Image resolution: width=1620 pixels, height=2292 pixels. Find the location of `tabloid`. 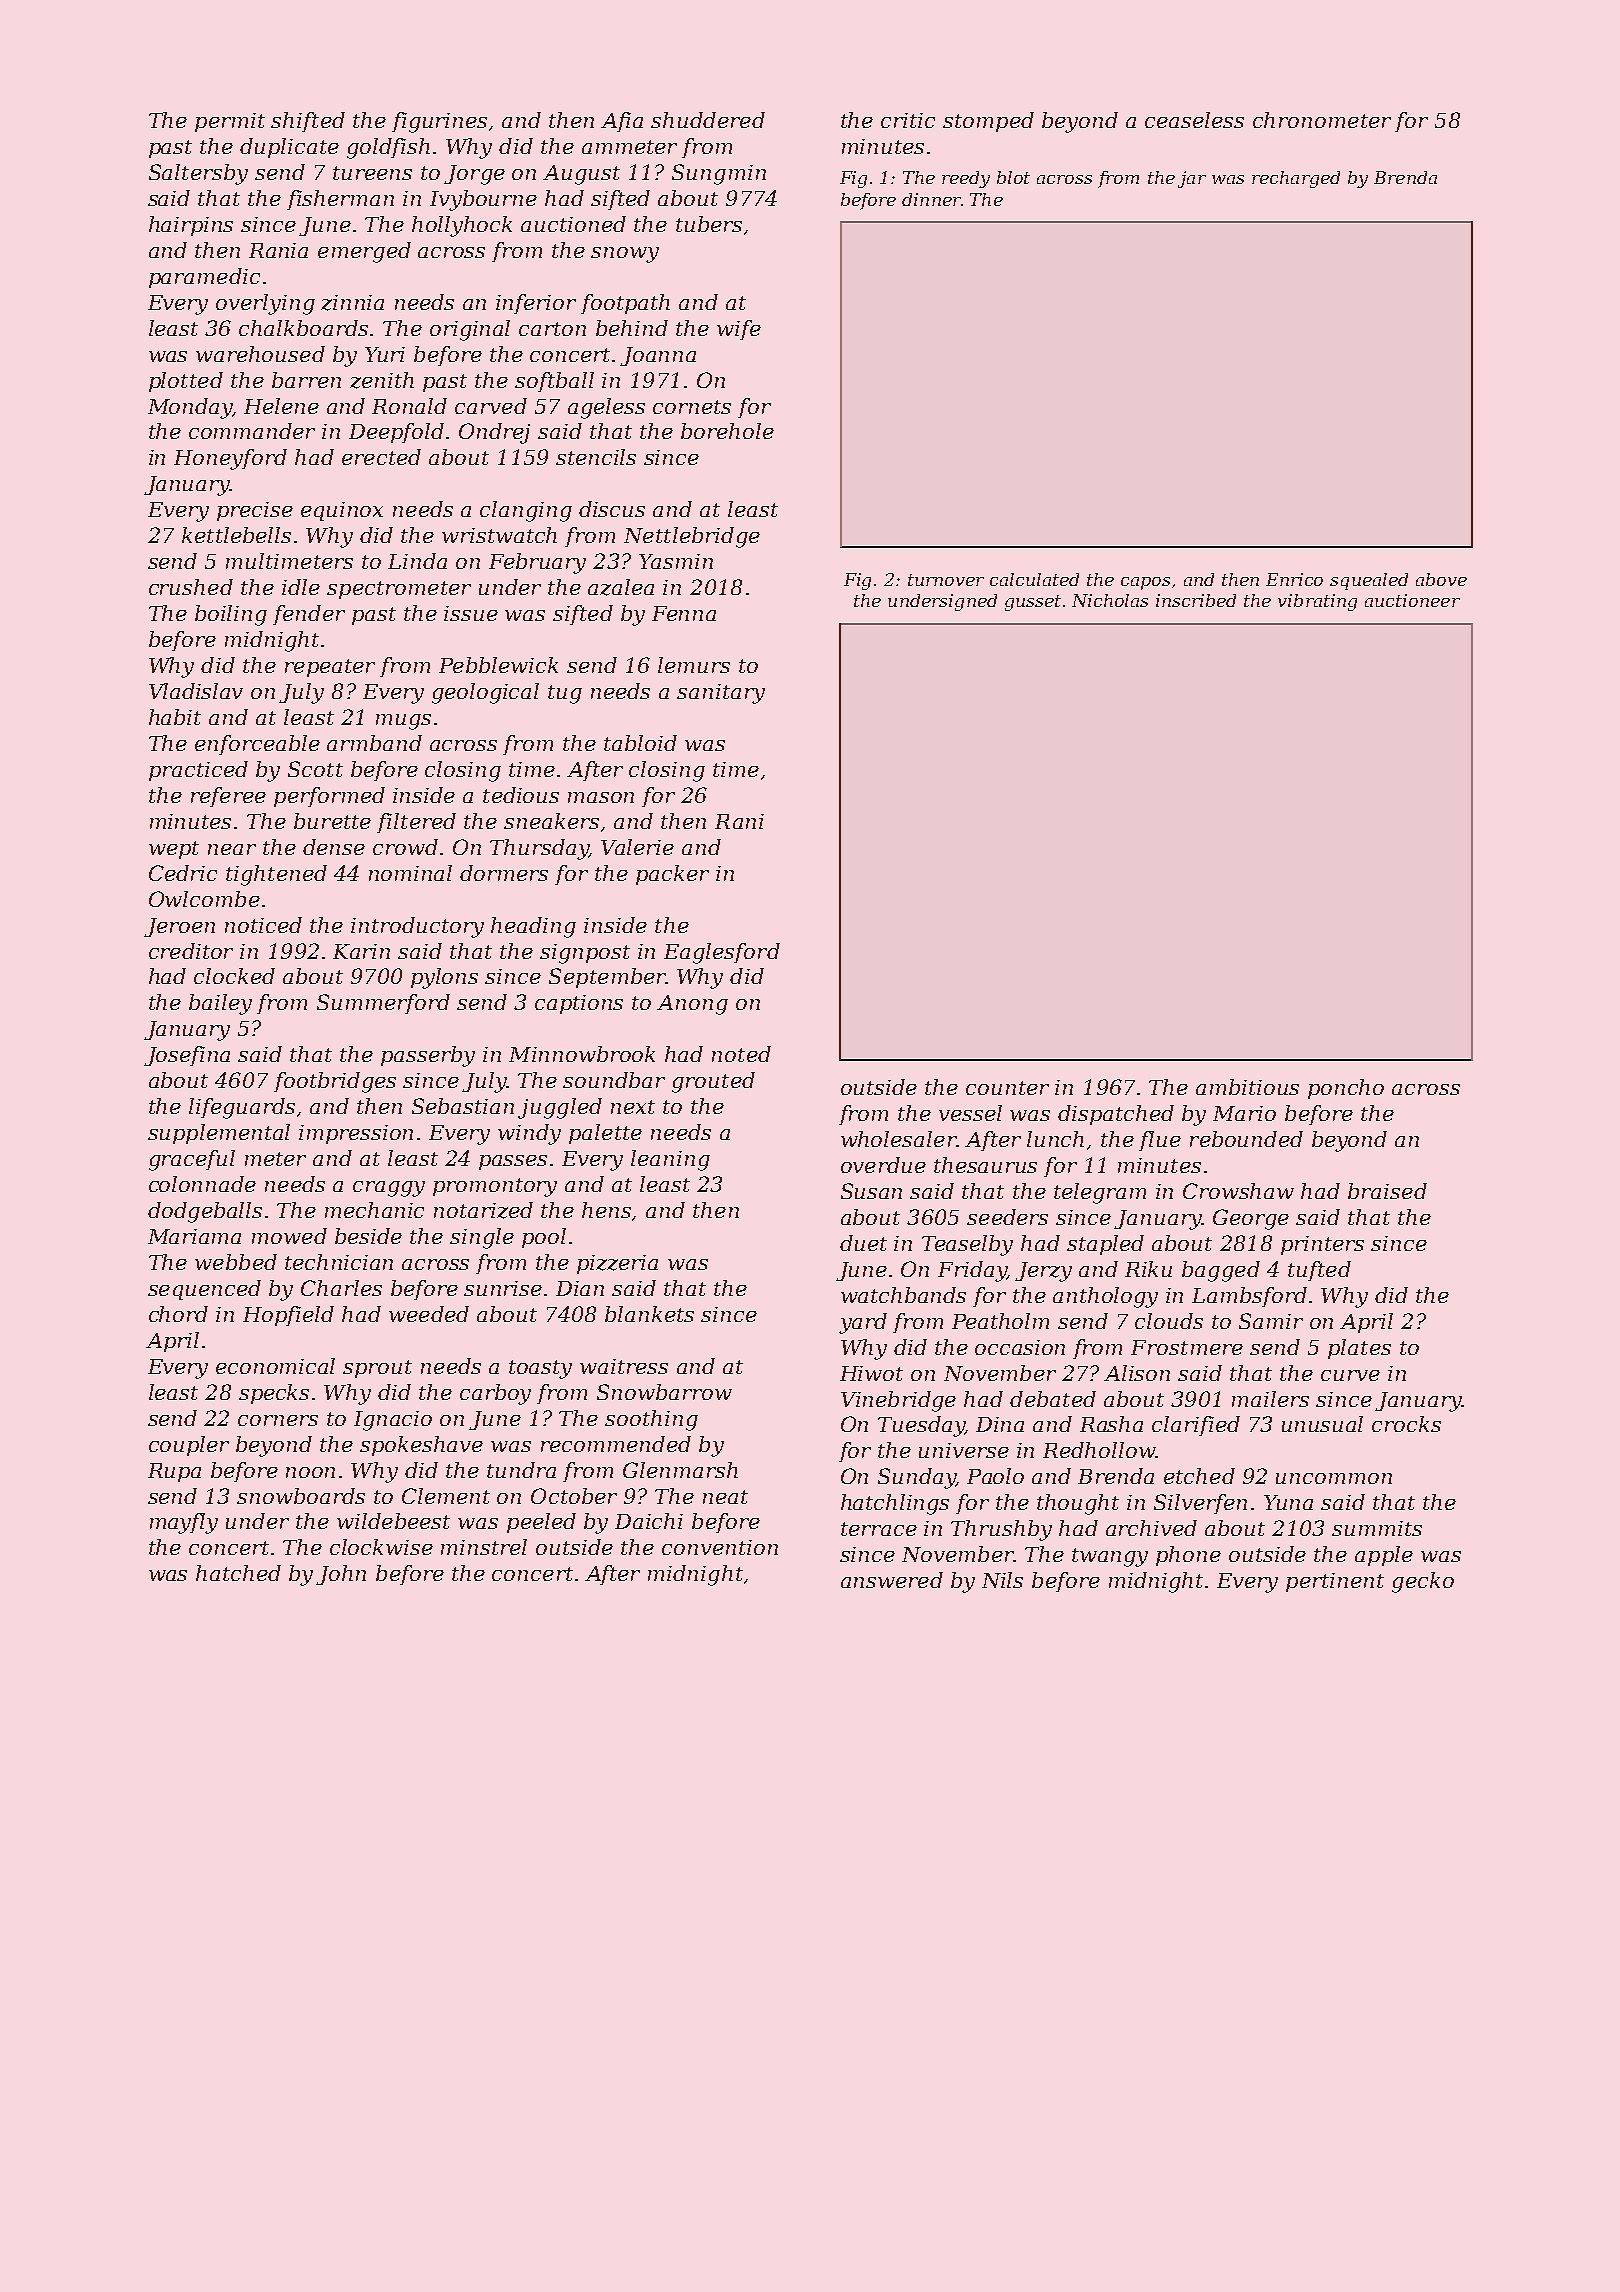

tabloid is located at coordinates (640, 743).
